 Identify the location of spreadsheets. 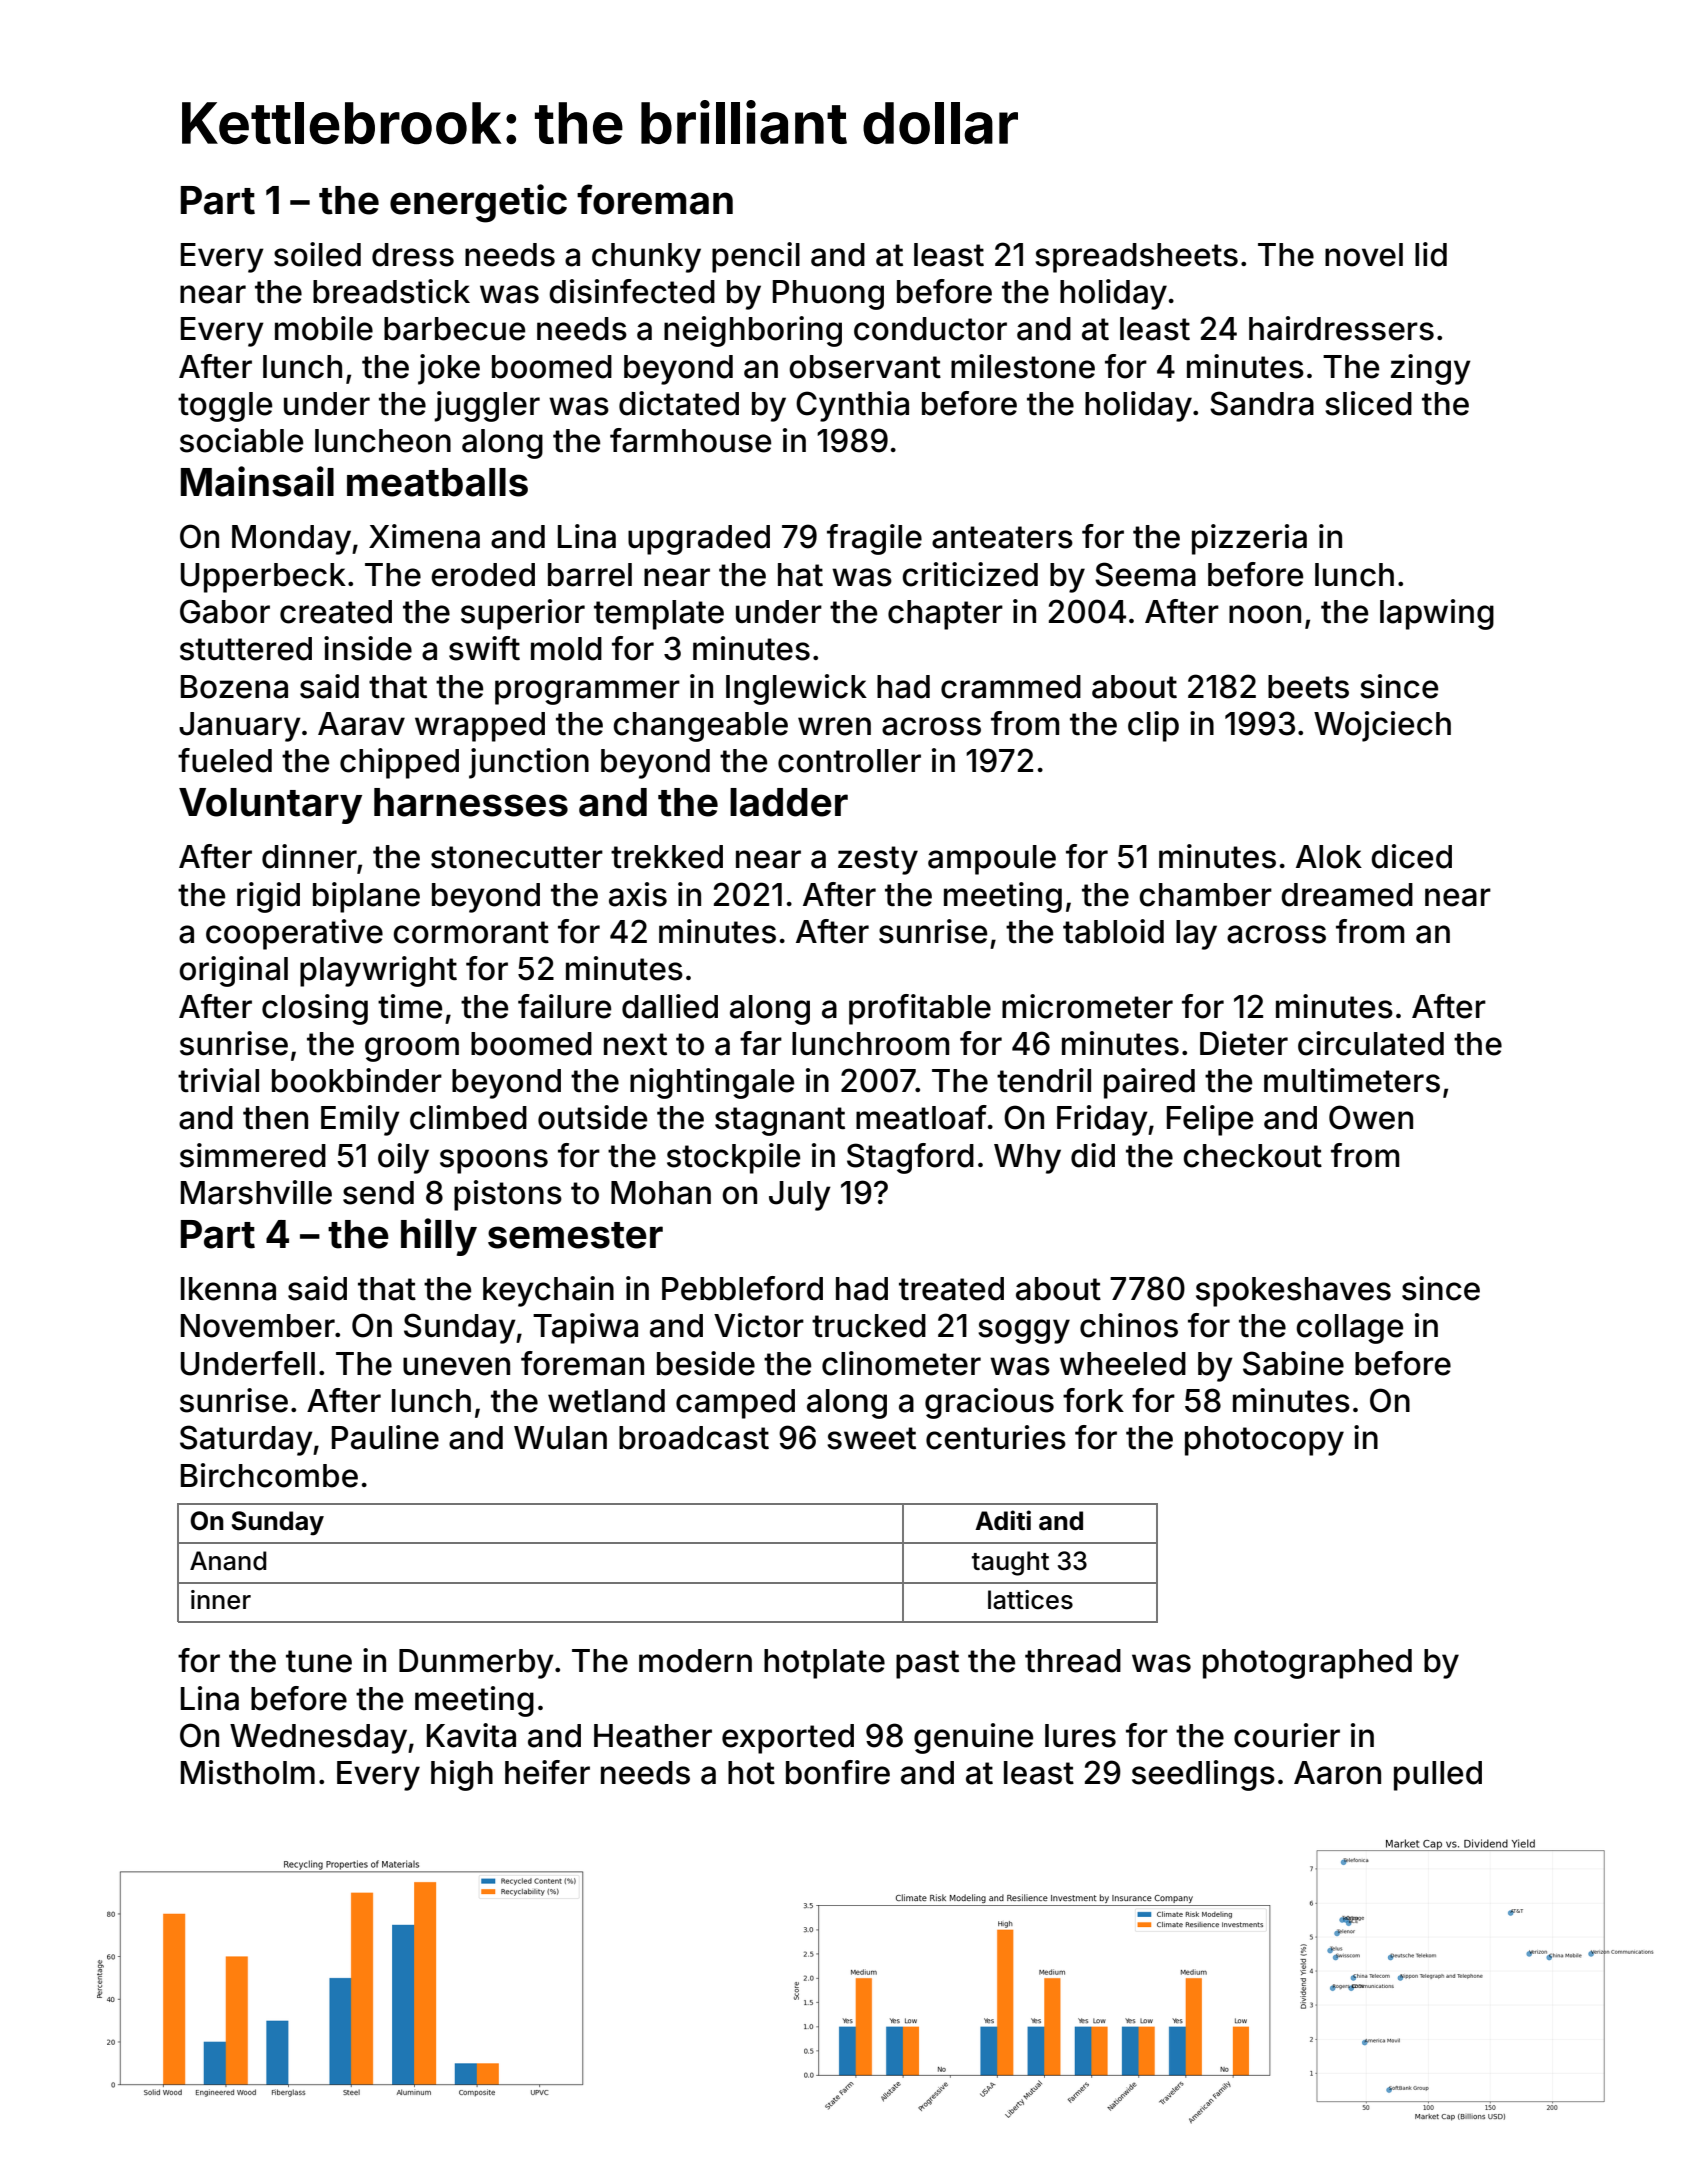
(1136, 258).
